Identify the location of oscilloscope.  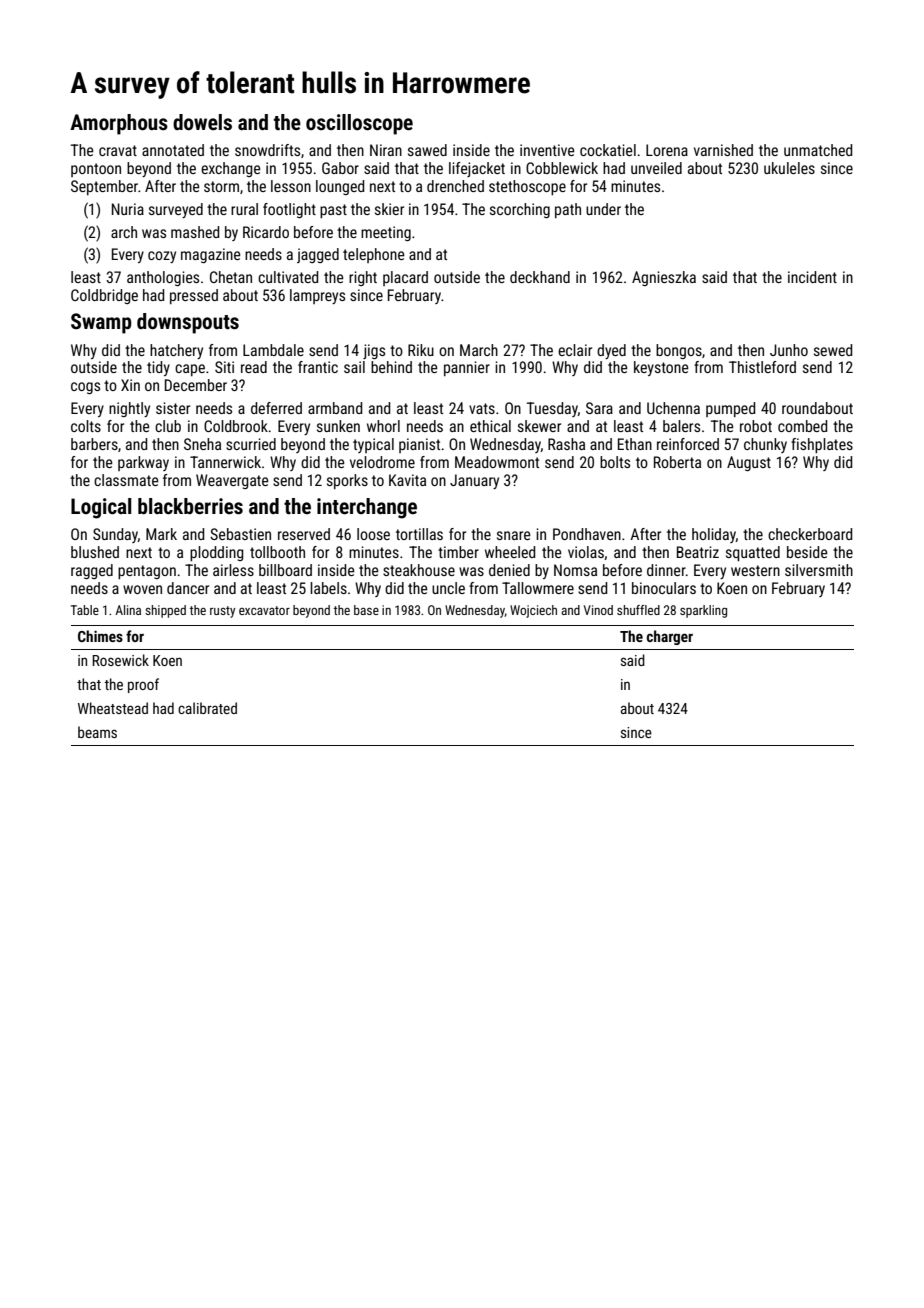
(359, 124).
